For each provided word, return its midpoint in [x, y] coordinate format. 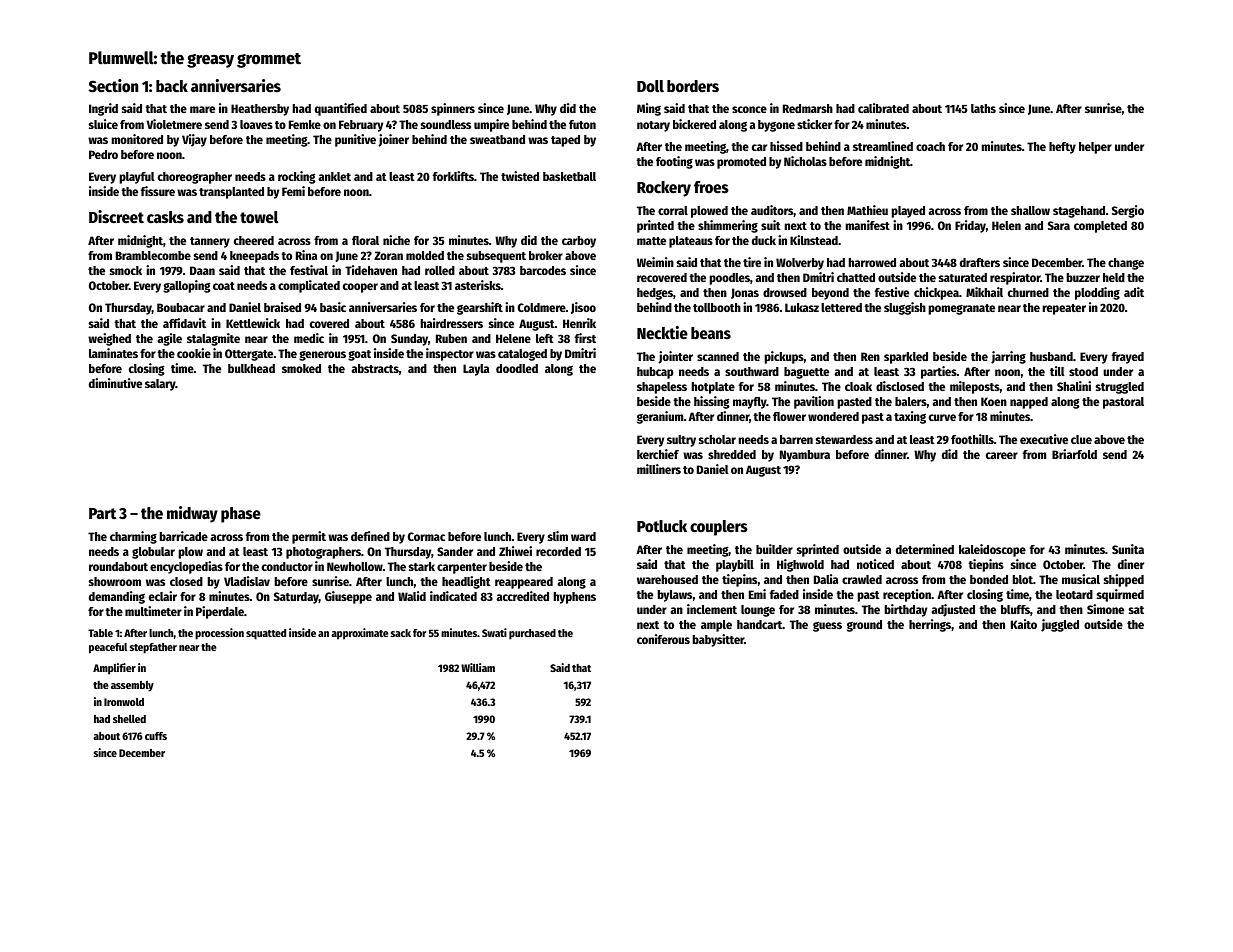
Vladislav [247, 581]
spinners [453, 109]
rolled [440, 270]
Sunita [1128, 549]
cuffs [156, 736]
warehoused [667, 579]
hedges [655, 294]
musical [1081, 579]
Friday [970, 226]
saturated [963, 277]
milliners [659, 469]
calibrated [883, 108]
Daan [202, 270]
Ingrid [103, 109]
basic [333, 307]
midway [192, 514]
